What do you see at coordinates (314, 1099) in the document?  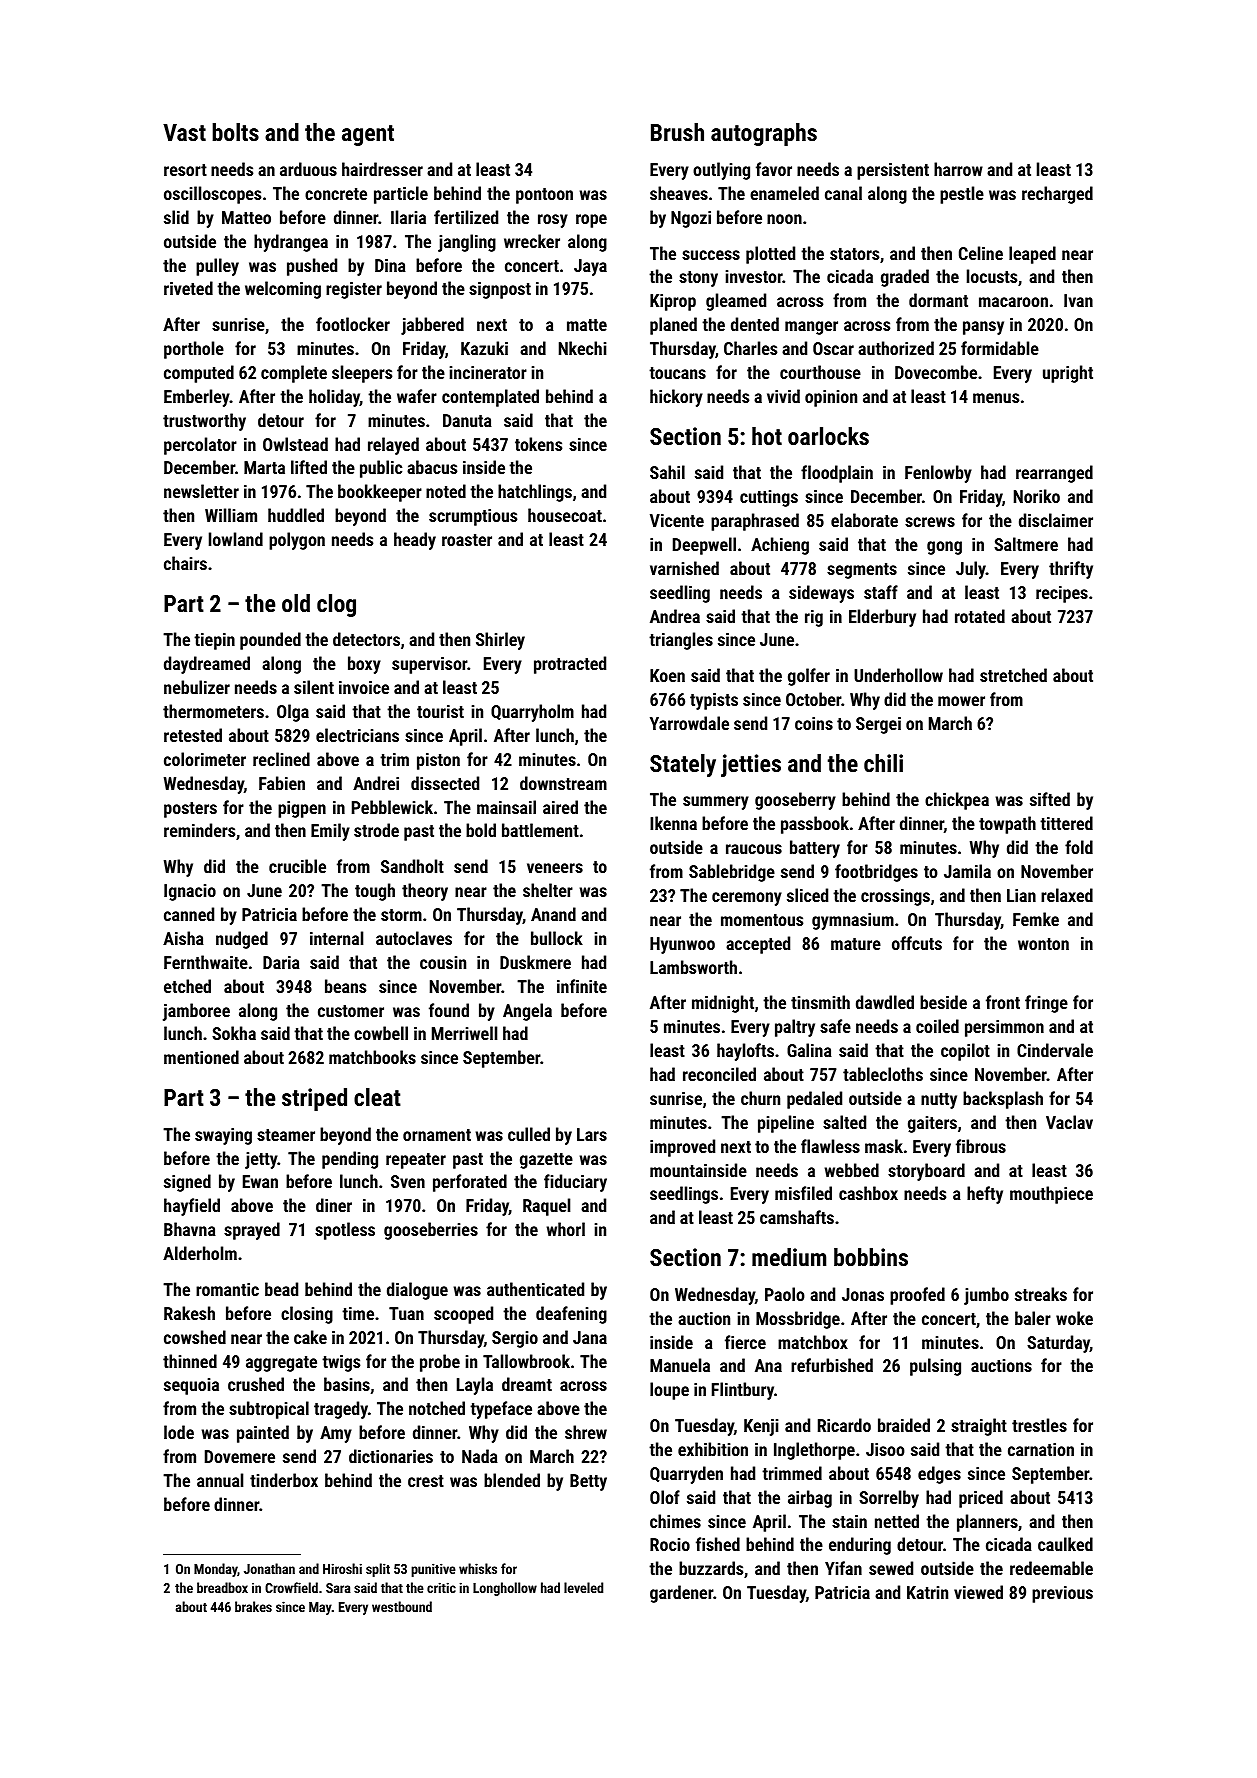 I see `striped` at bounding box center [314, 1099].
